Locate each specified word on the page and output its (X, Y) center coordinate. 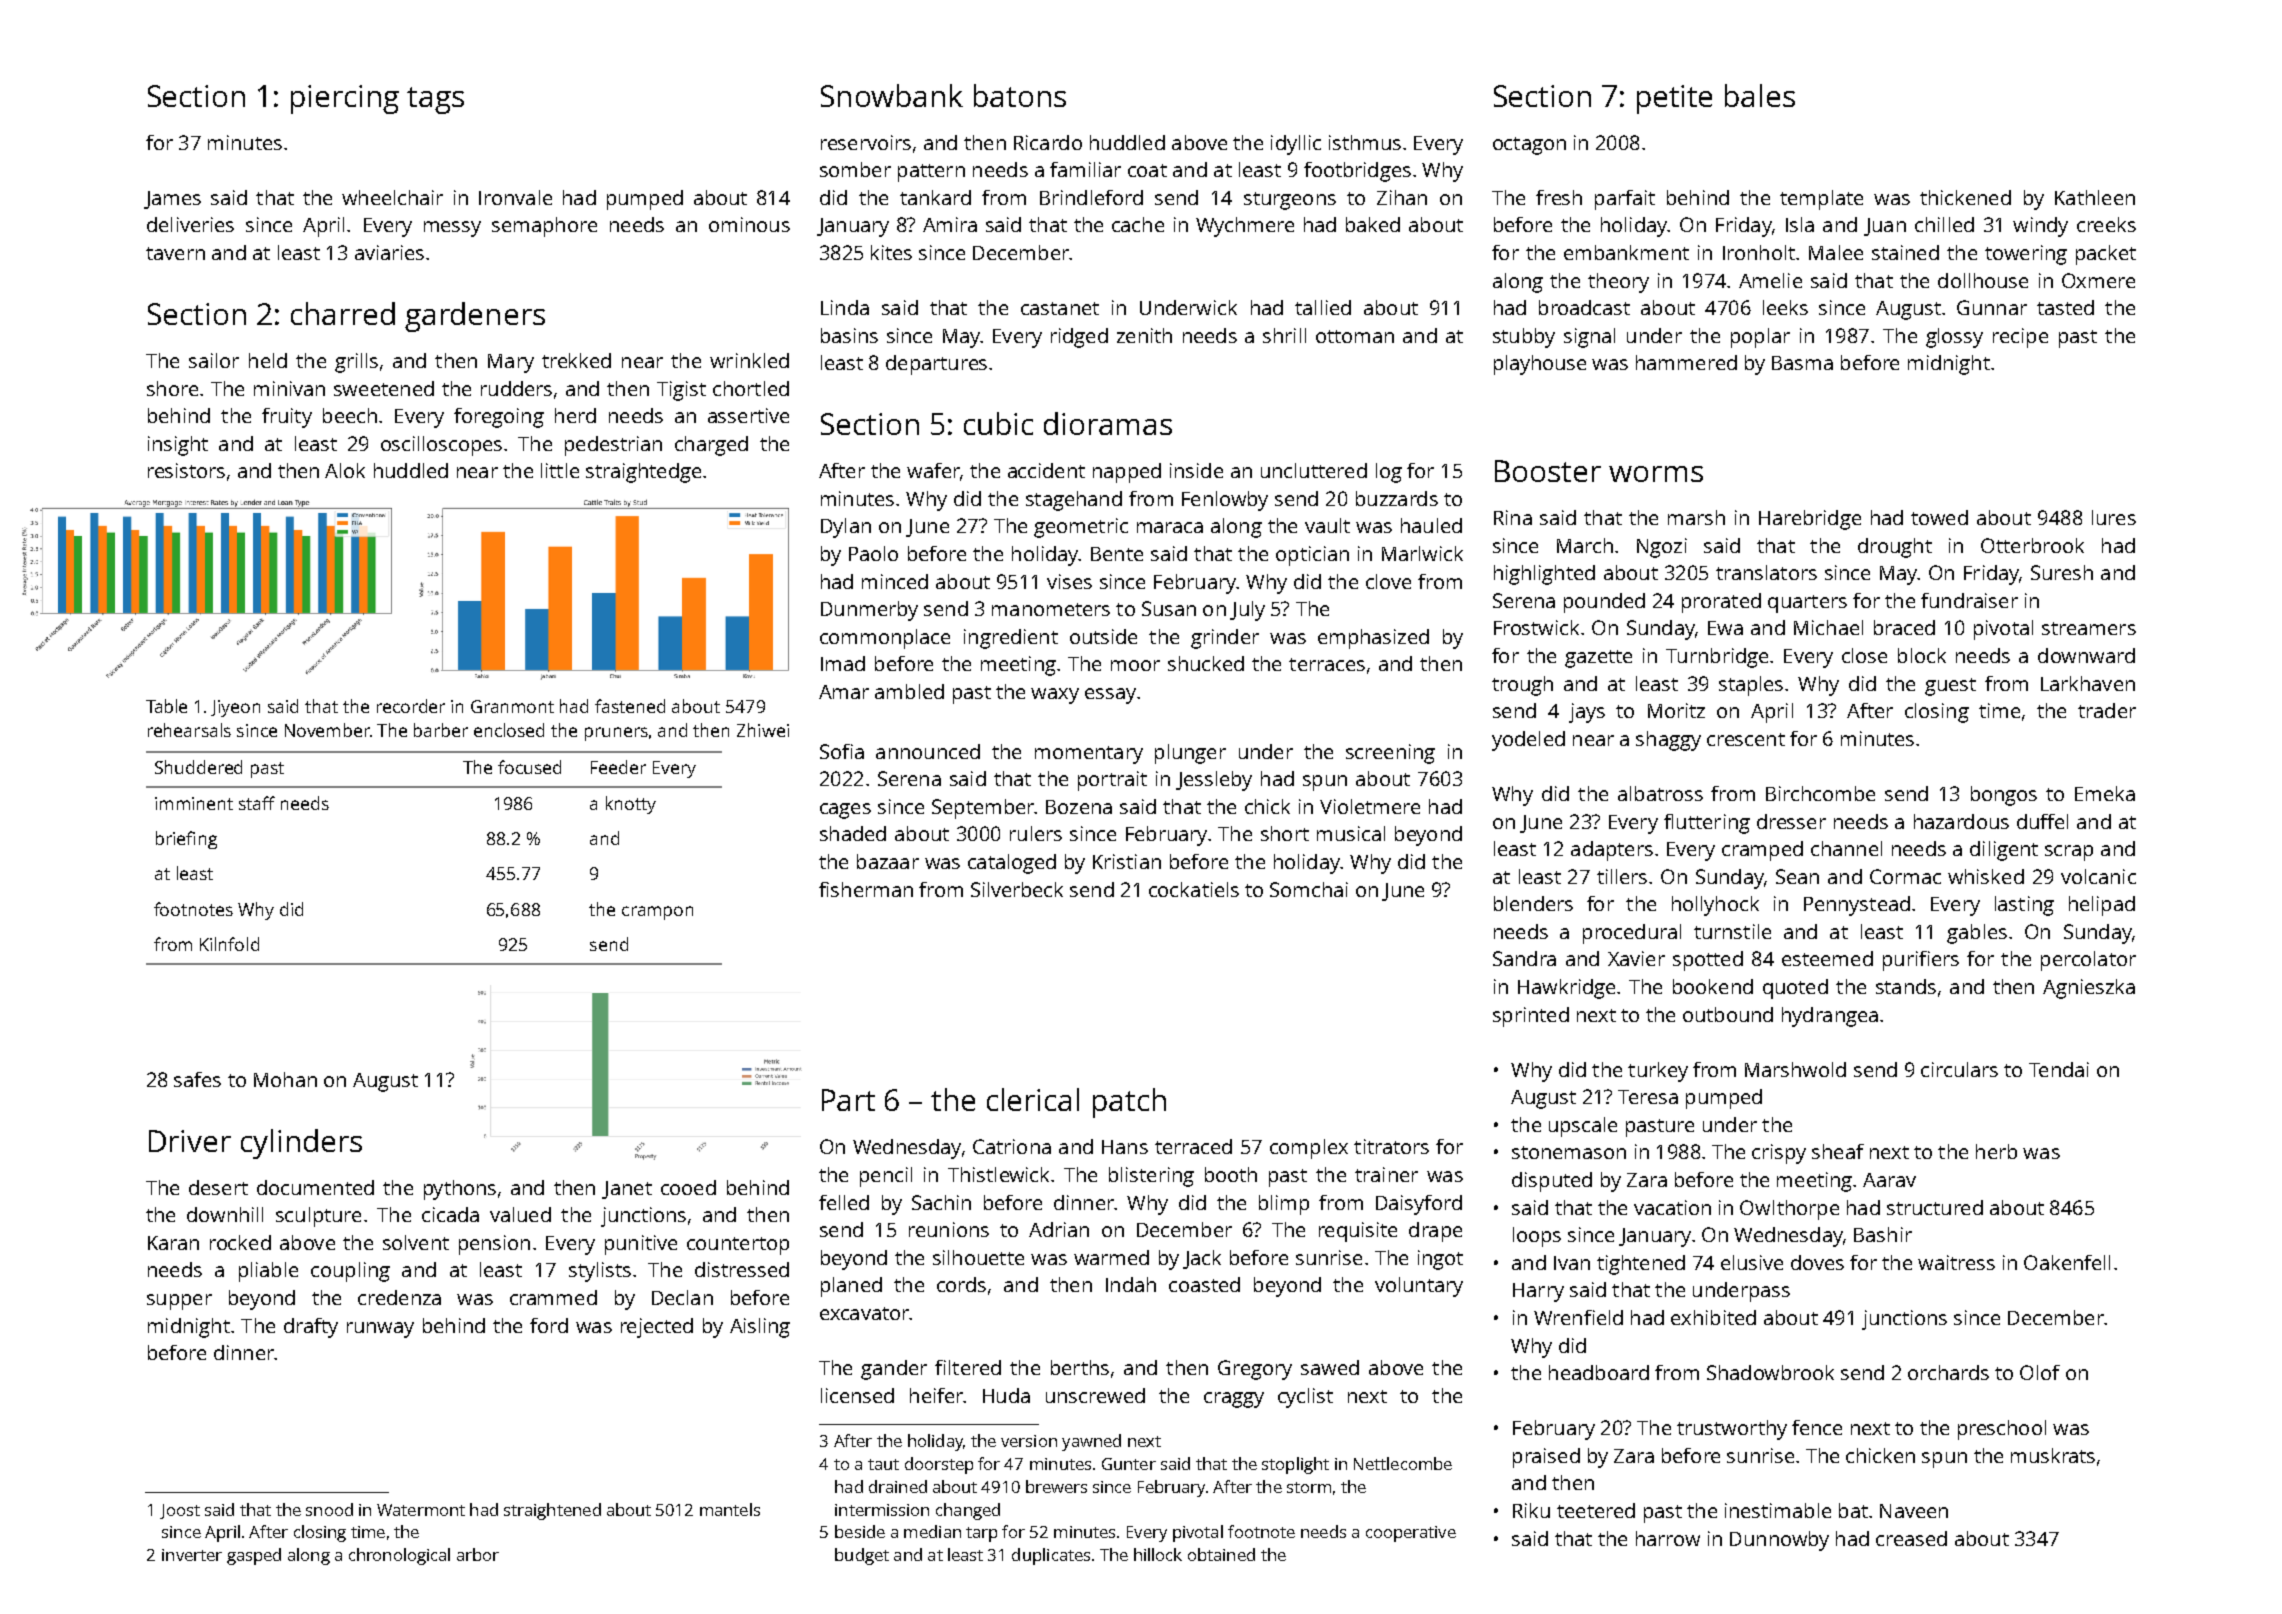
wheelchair (392, 197)
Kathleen (2095, 197)
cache (1138, 224)
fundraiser (1969, 600)
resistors (186, 470)
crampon (657, 913)
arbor (478, 1554)
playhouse (1540, 365)
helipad (2102, 906)
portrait (1112, 781)
